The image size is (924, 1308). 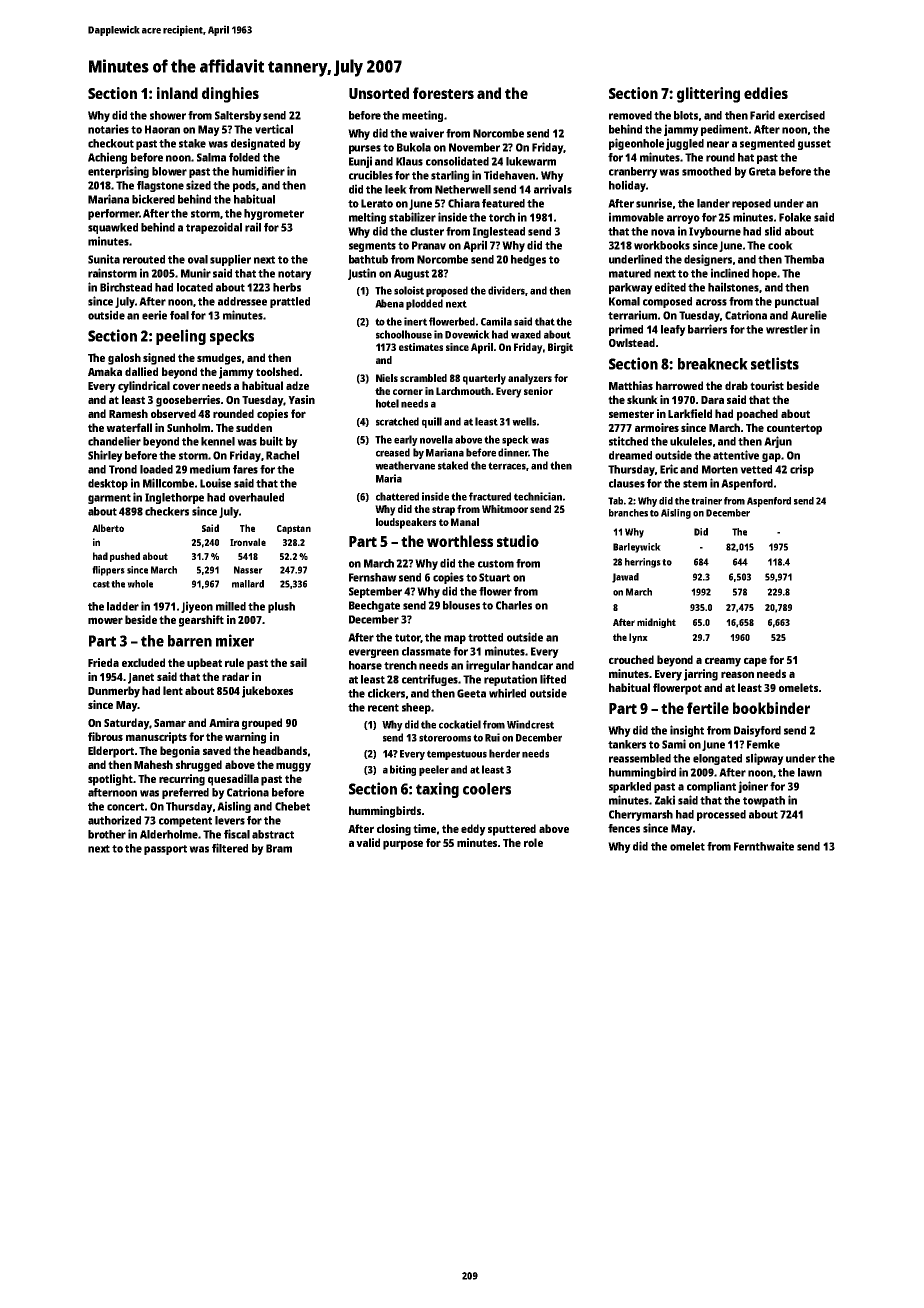 I want to click on breakneck, so click(x=713, y=364).
